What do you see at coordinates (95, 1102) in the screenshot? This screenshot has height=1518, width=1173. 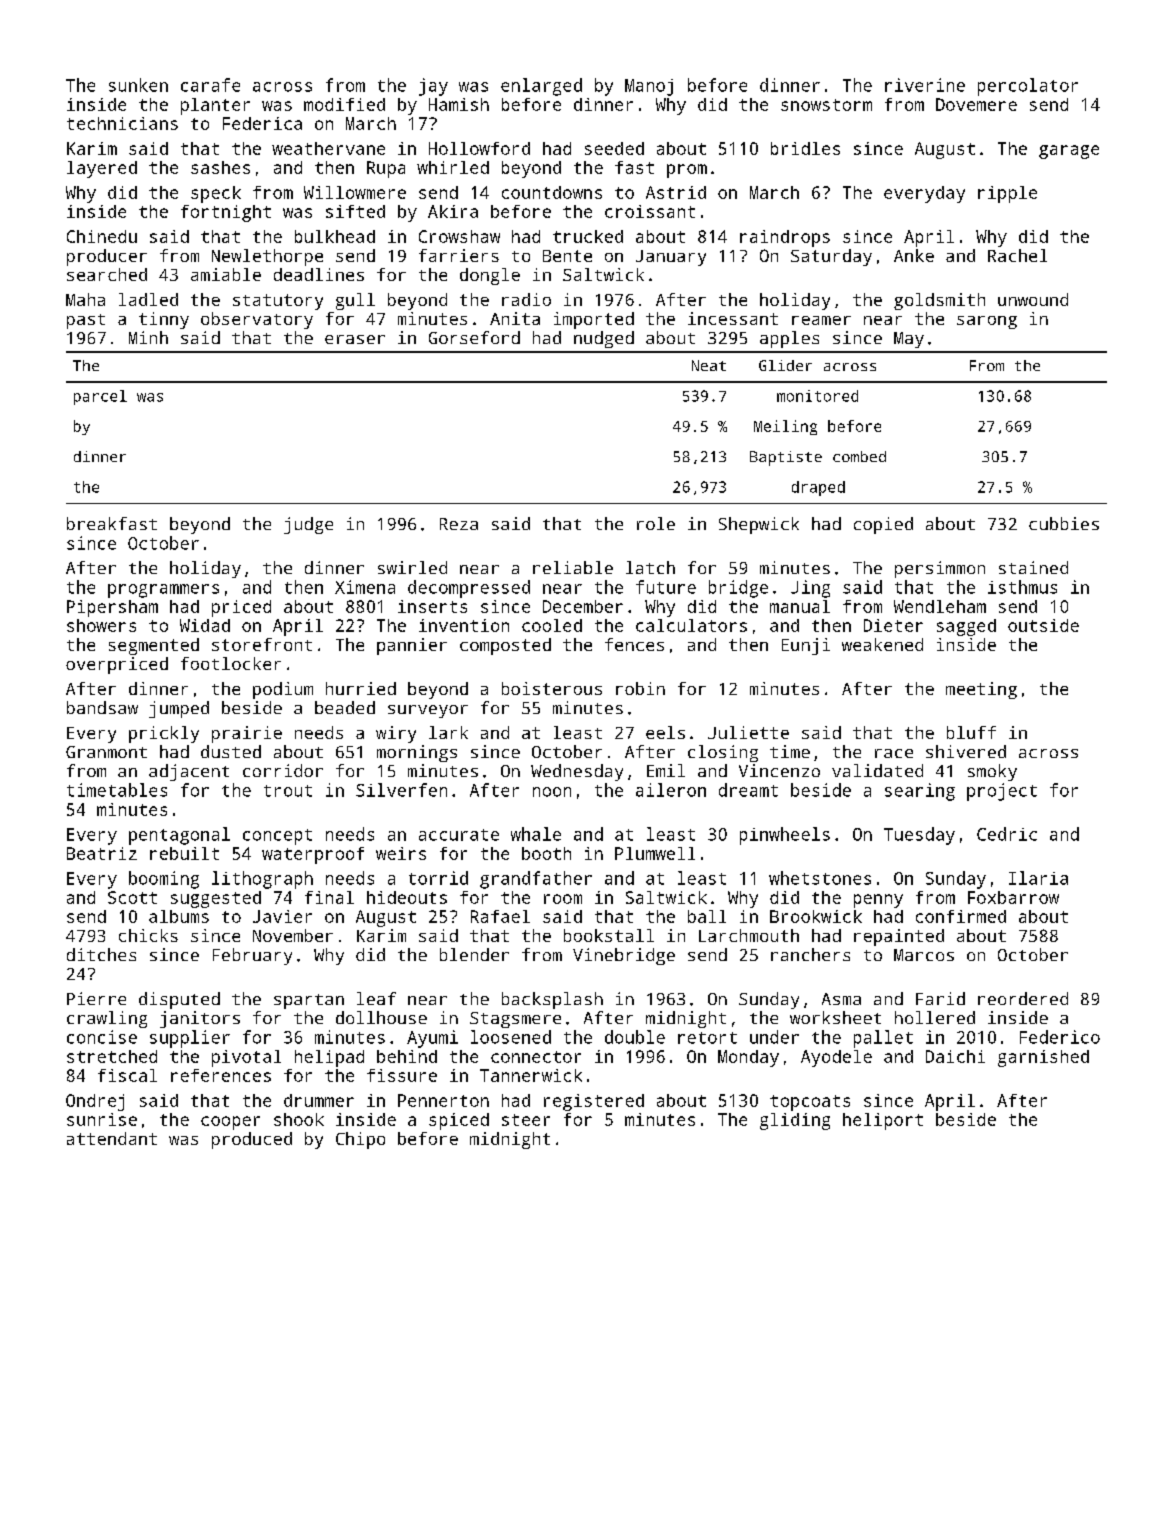 I see `Ondrej` at bounding box center [95, 1102].
